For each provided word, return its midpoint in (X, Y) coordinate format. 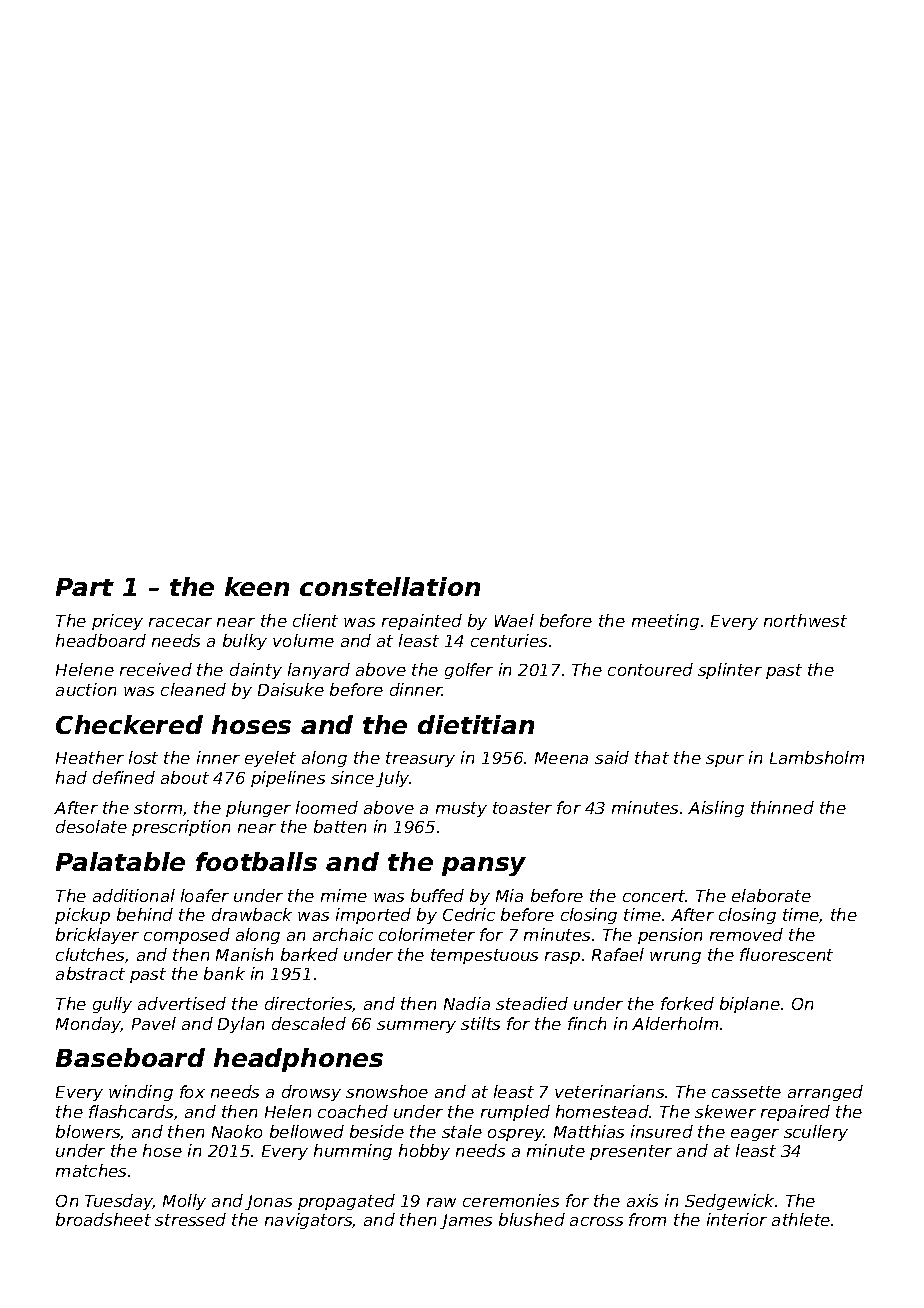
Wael (514, 620)
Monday (88, 1025)
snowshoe (387, 1091)
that (652, 757)
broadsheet (103, 1219)
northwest (805, 620)
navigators (309, 1221)
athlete (801, 1219)
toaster (522, 808)
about (185, 777)
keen (257, 586)
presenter (631, 1152)
